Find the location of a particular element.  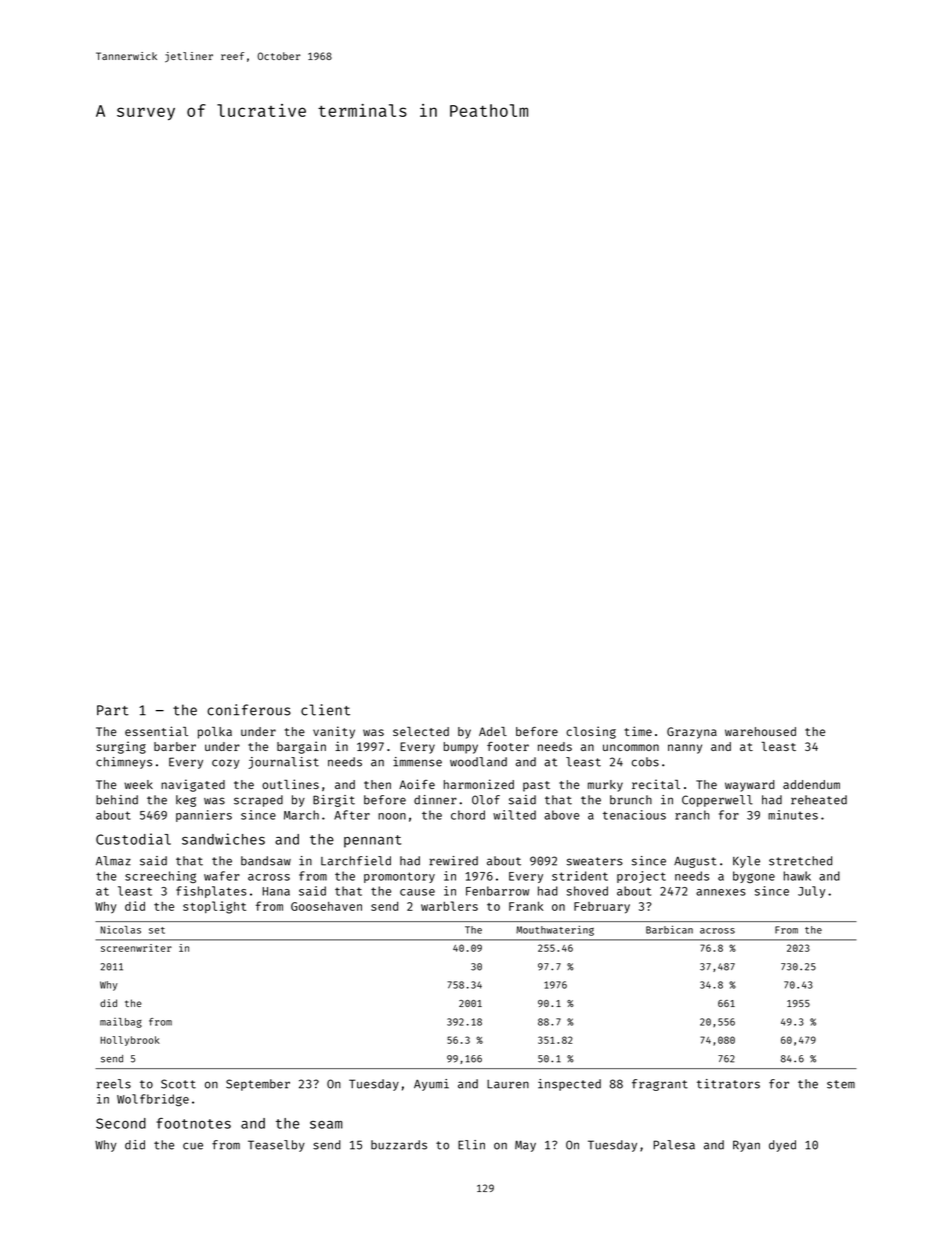

client is located at coordinates (325, 710).
